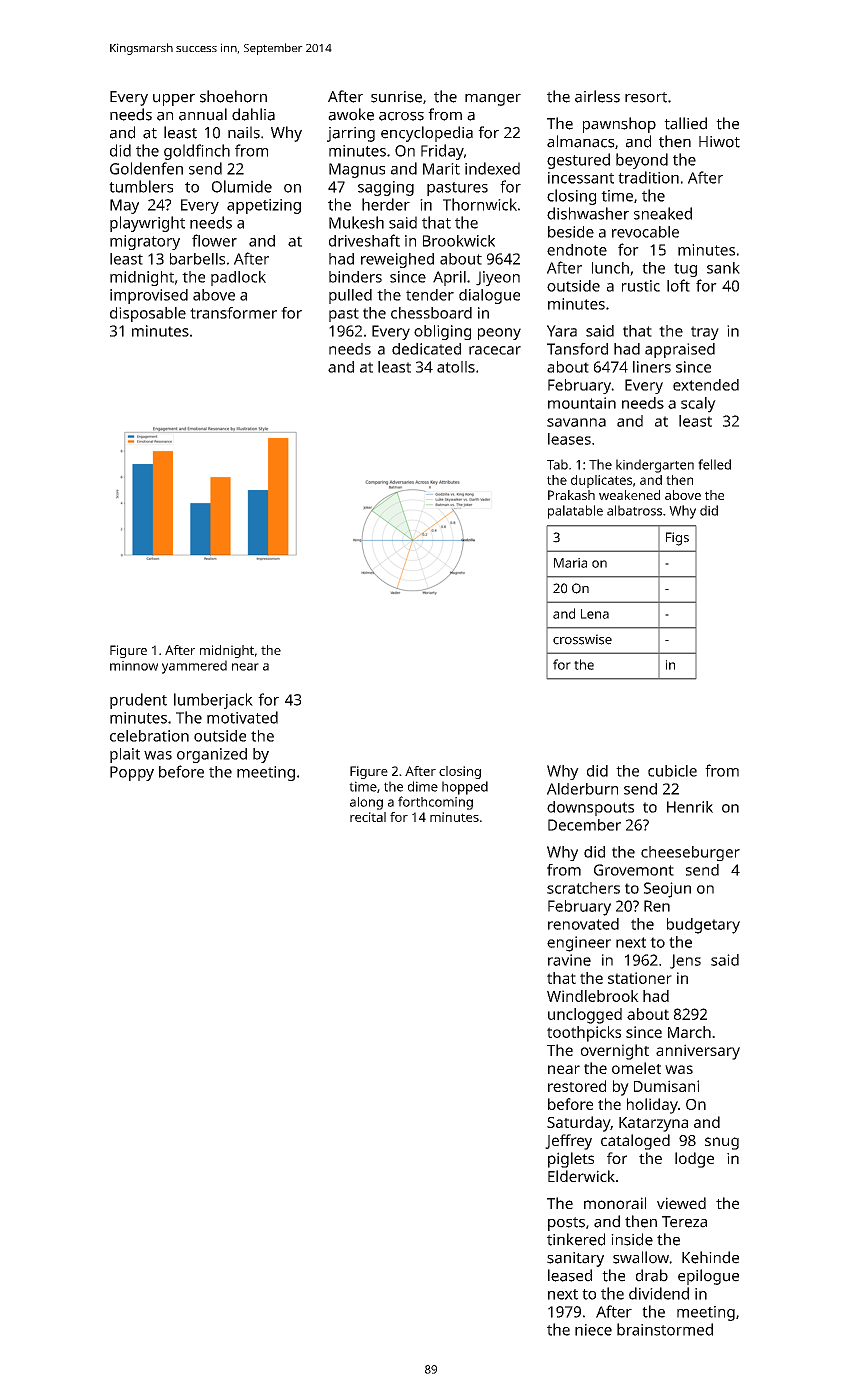  Describe the element at coordinates (634, 510) in the page. I see `albatross` at that location.
